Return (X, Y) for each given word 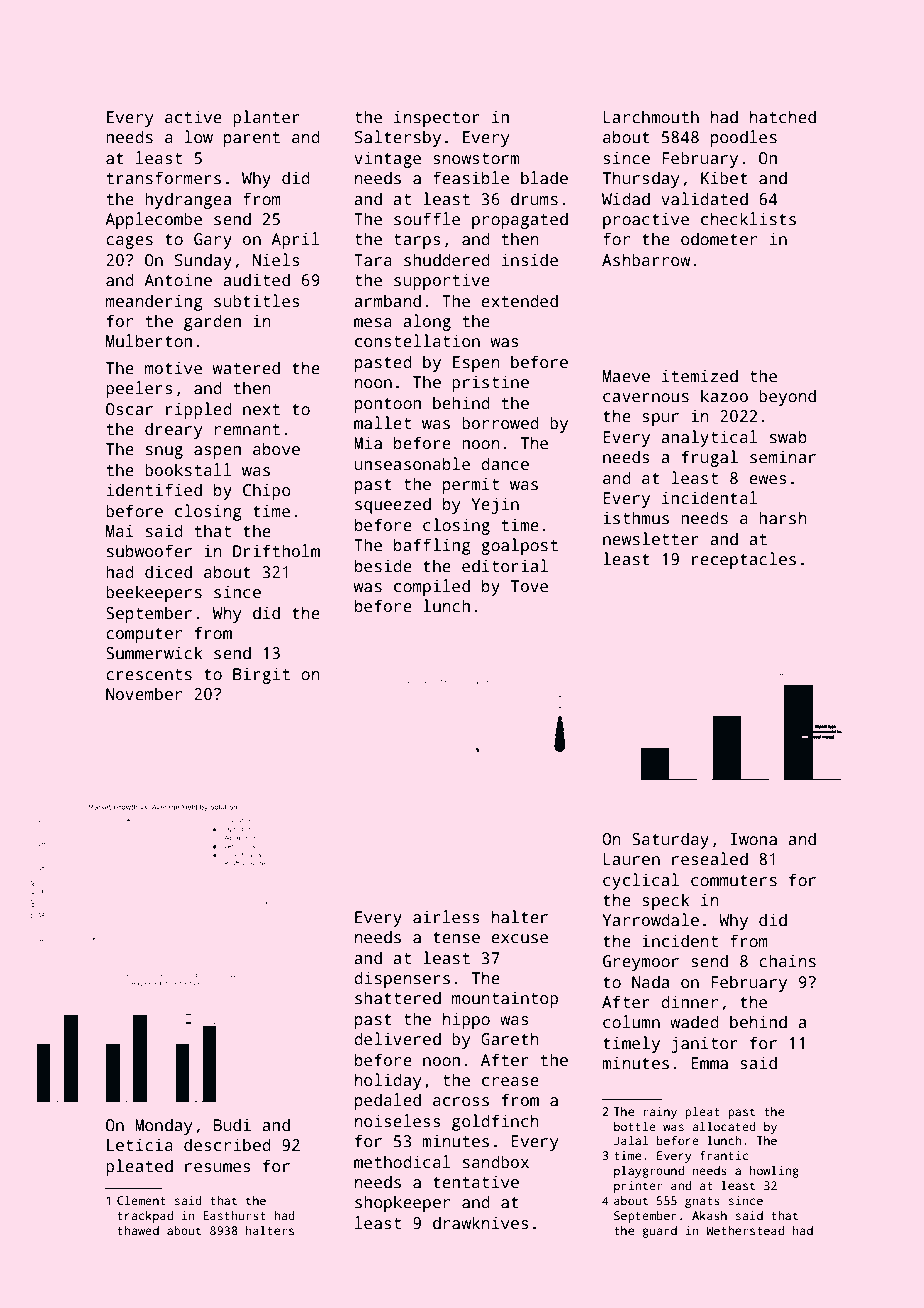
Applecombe (153, 220)
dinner (689, 1001)
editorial (505, 566)
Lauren (632, 859)
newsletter (651, 539)
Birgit (261, 675)
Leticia (140, 1145)
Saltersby (398, 138)
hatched (783, 117)
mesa (373, 323)
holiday (388, 1081)
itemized (700, 375)
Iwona (753, 839)
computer (144, 635)
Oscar (129, 409)
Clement (141, 1200)
